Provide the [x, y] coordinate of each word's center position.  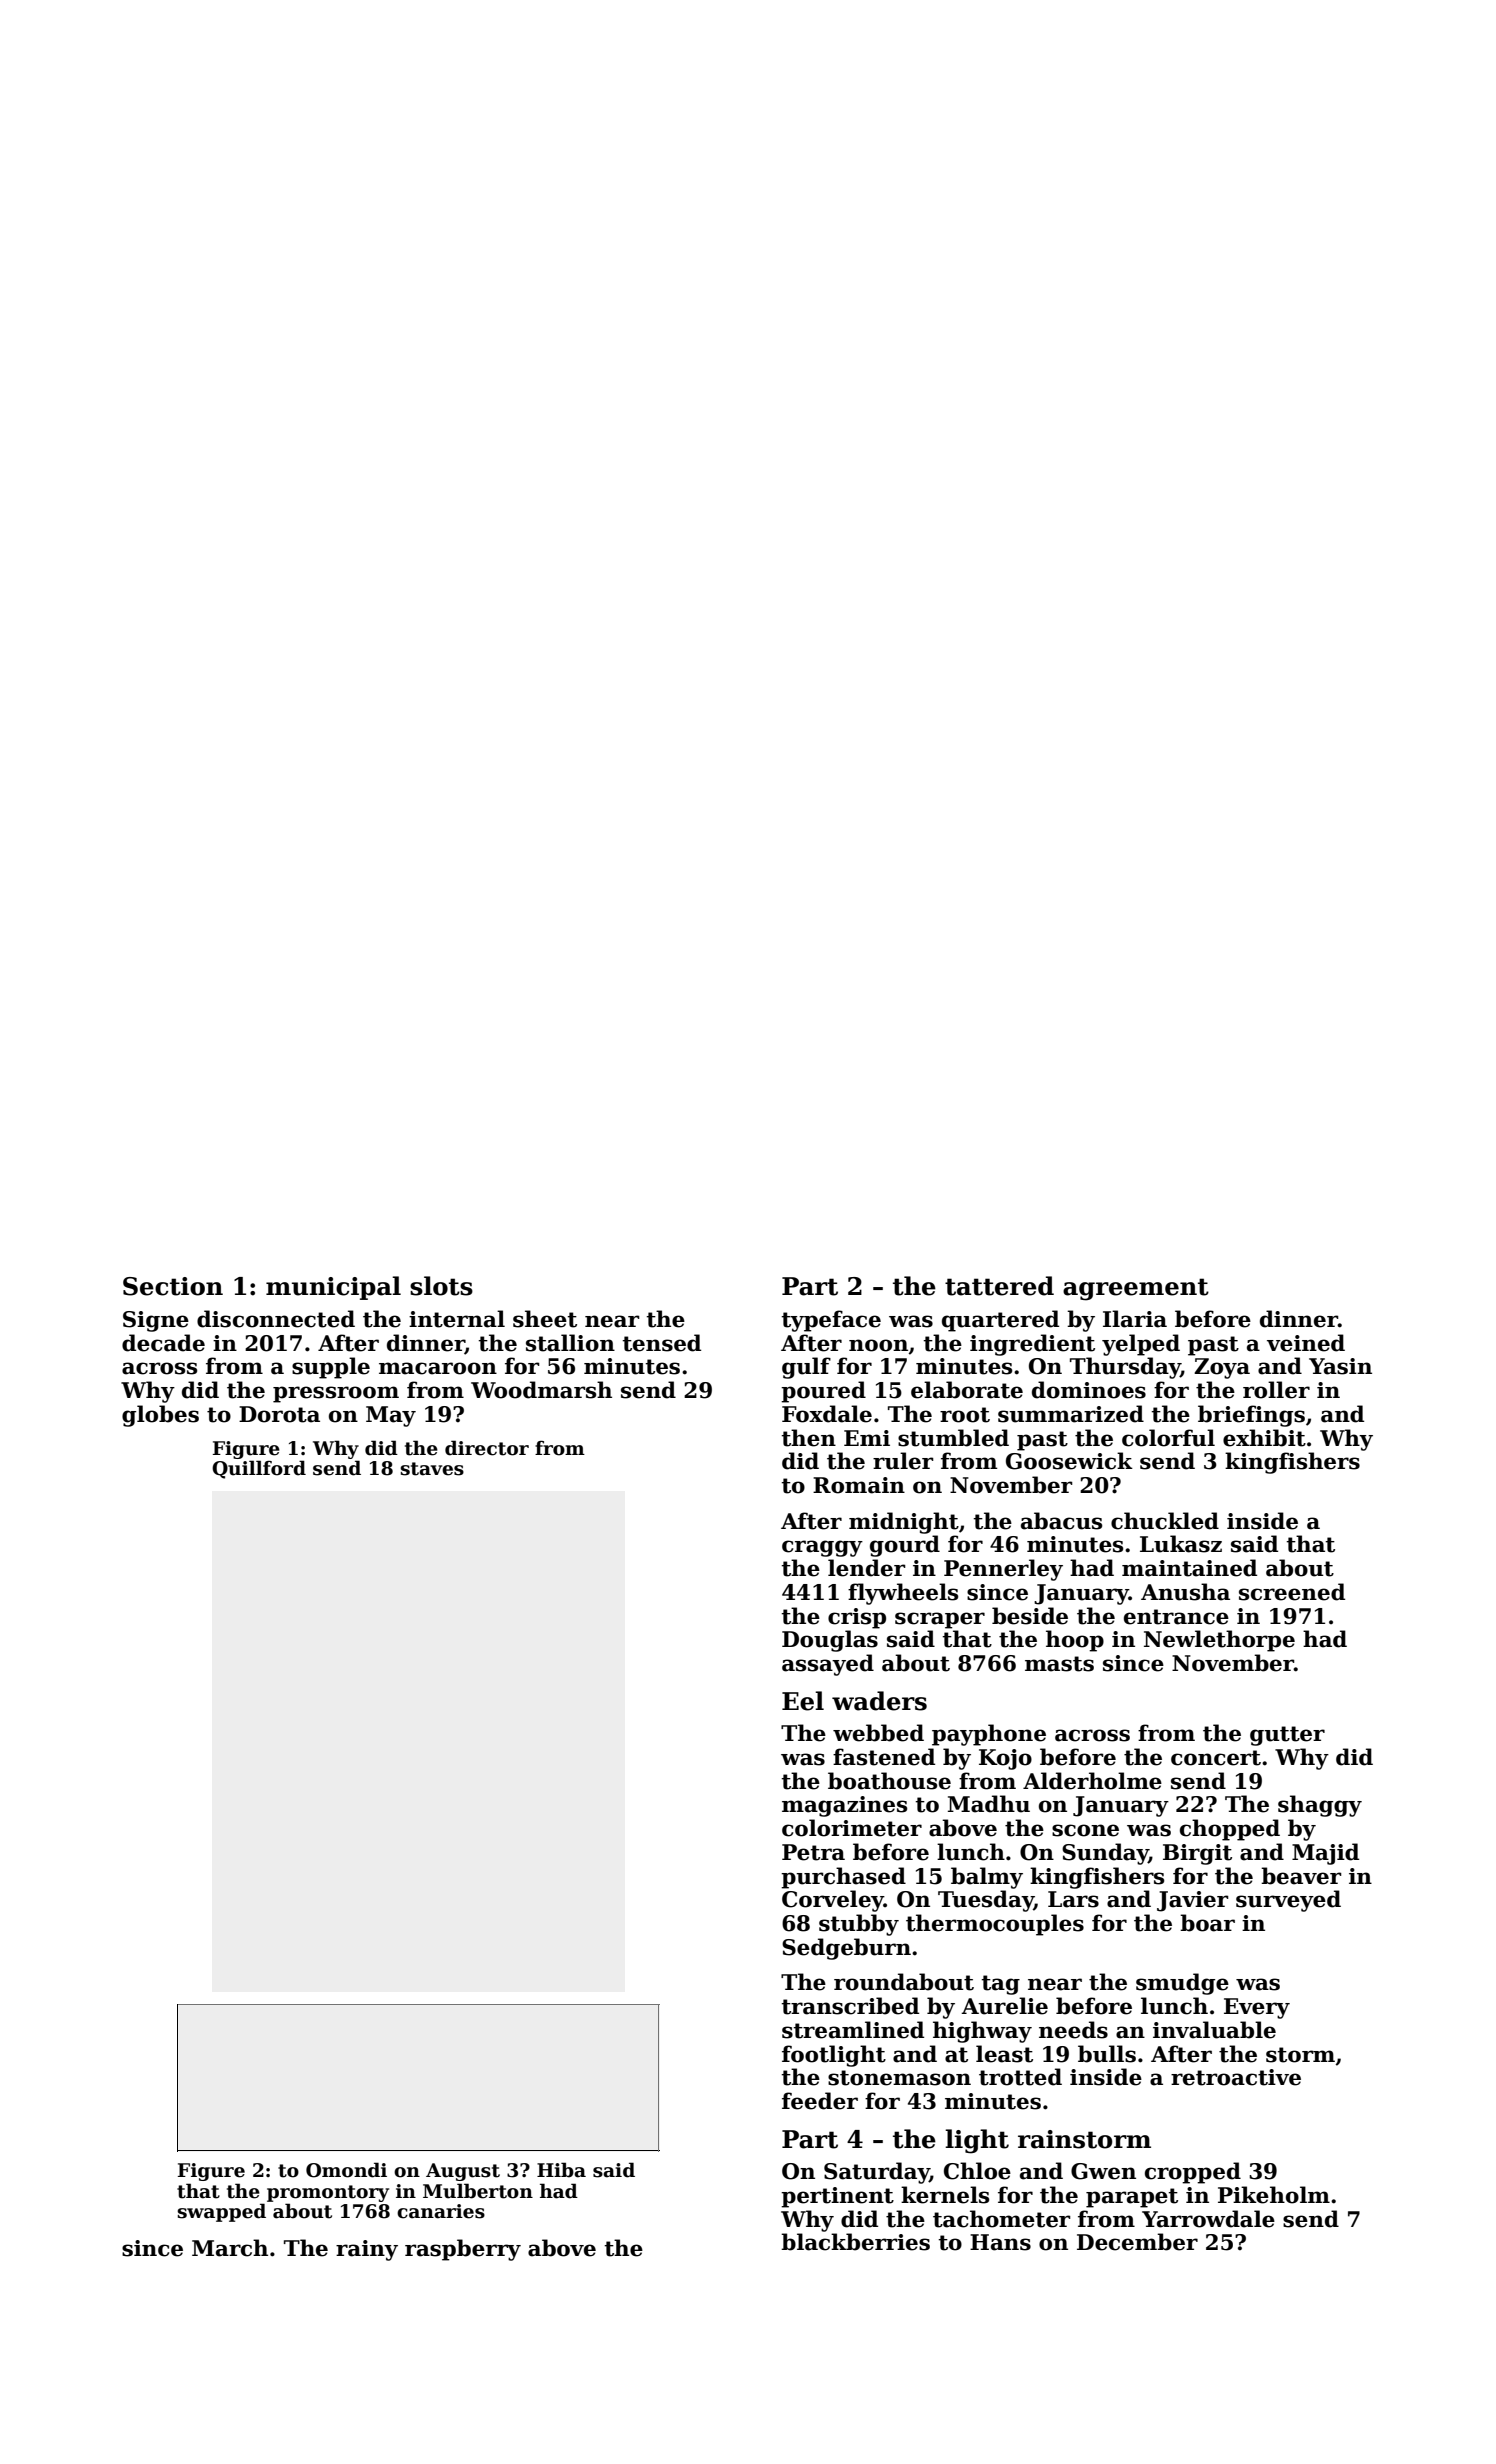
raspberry [463, 2250]
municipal [333, 1288]
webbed [878, 1733]
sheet [545, 1319]
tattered [999, 1286]
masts [1059, 1664]
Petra [813, 1852]
